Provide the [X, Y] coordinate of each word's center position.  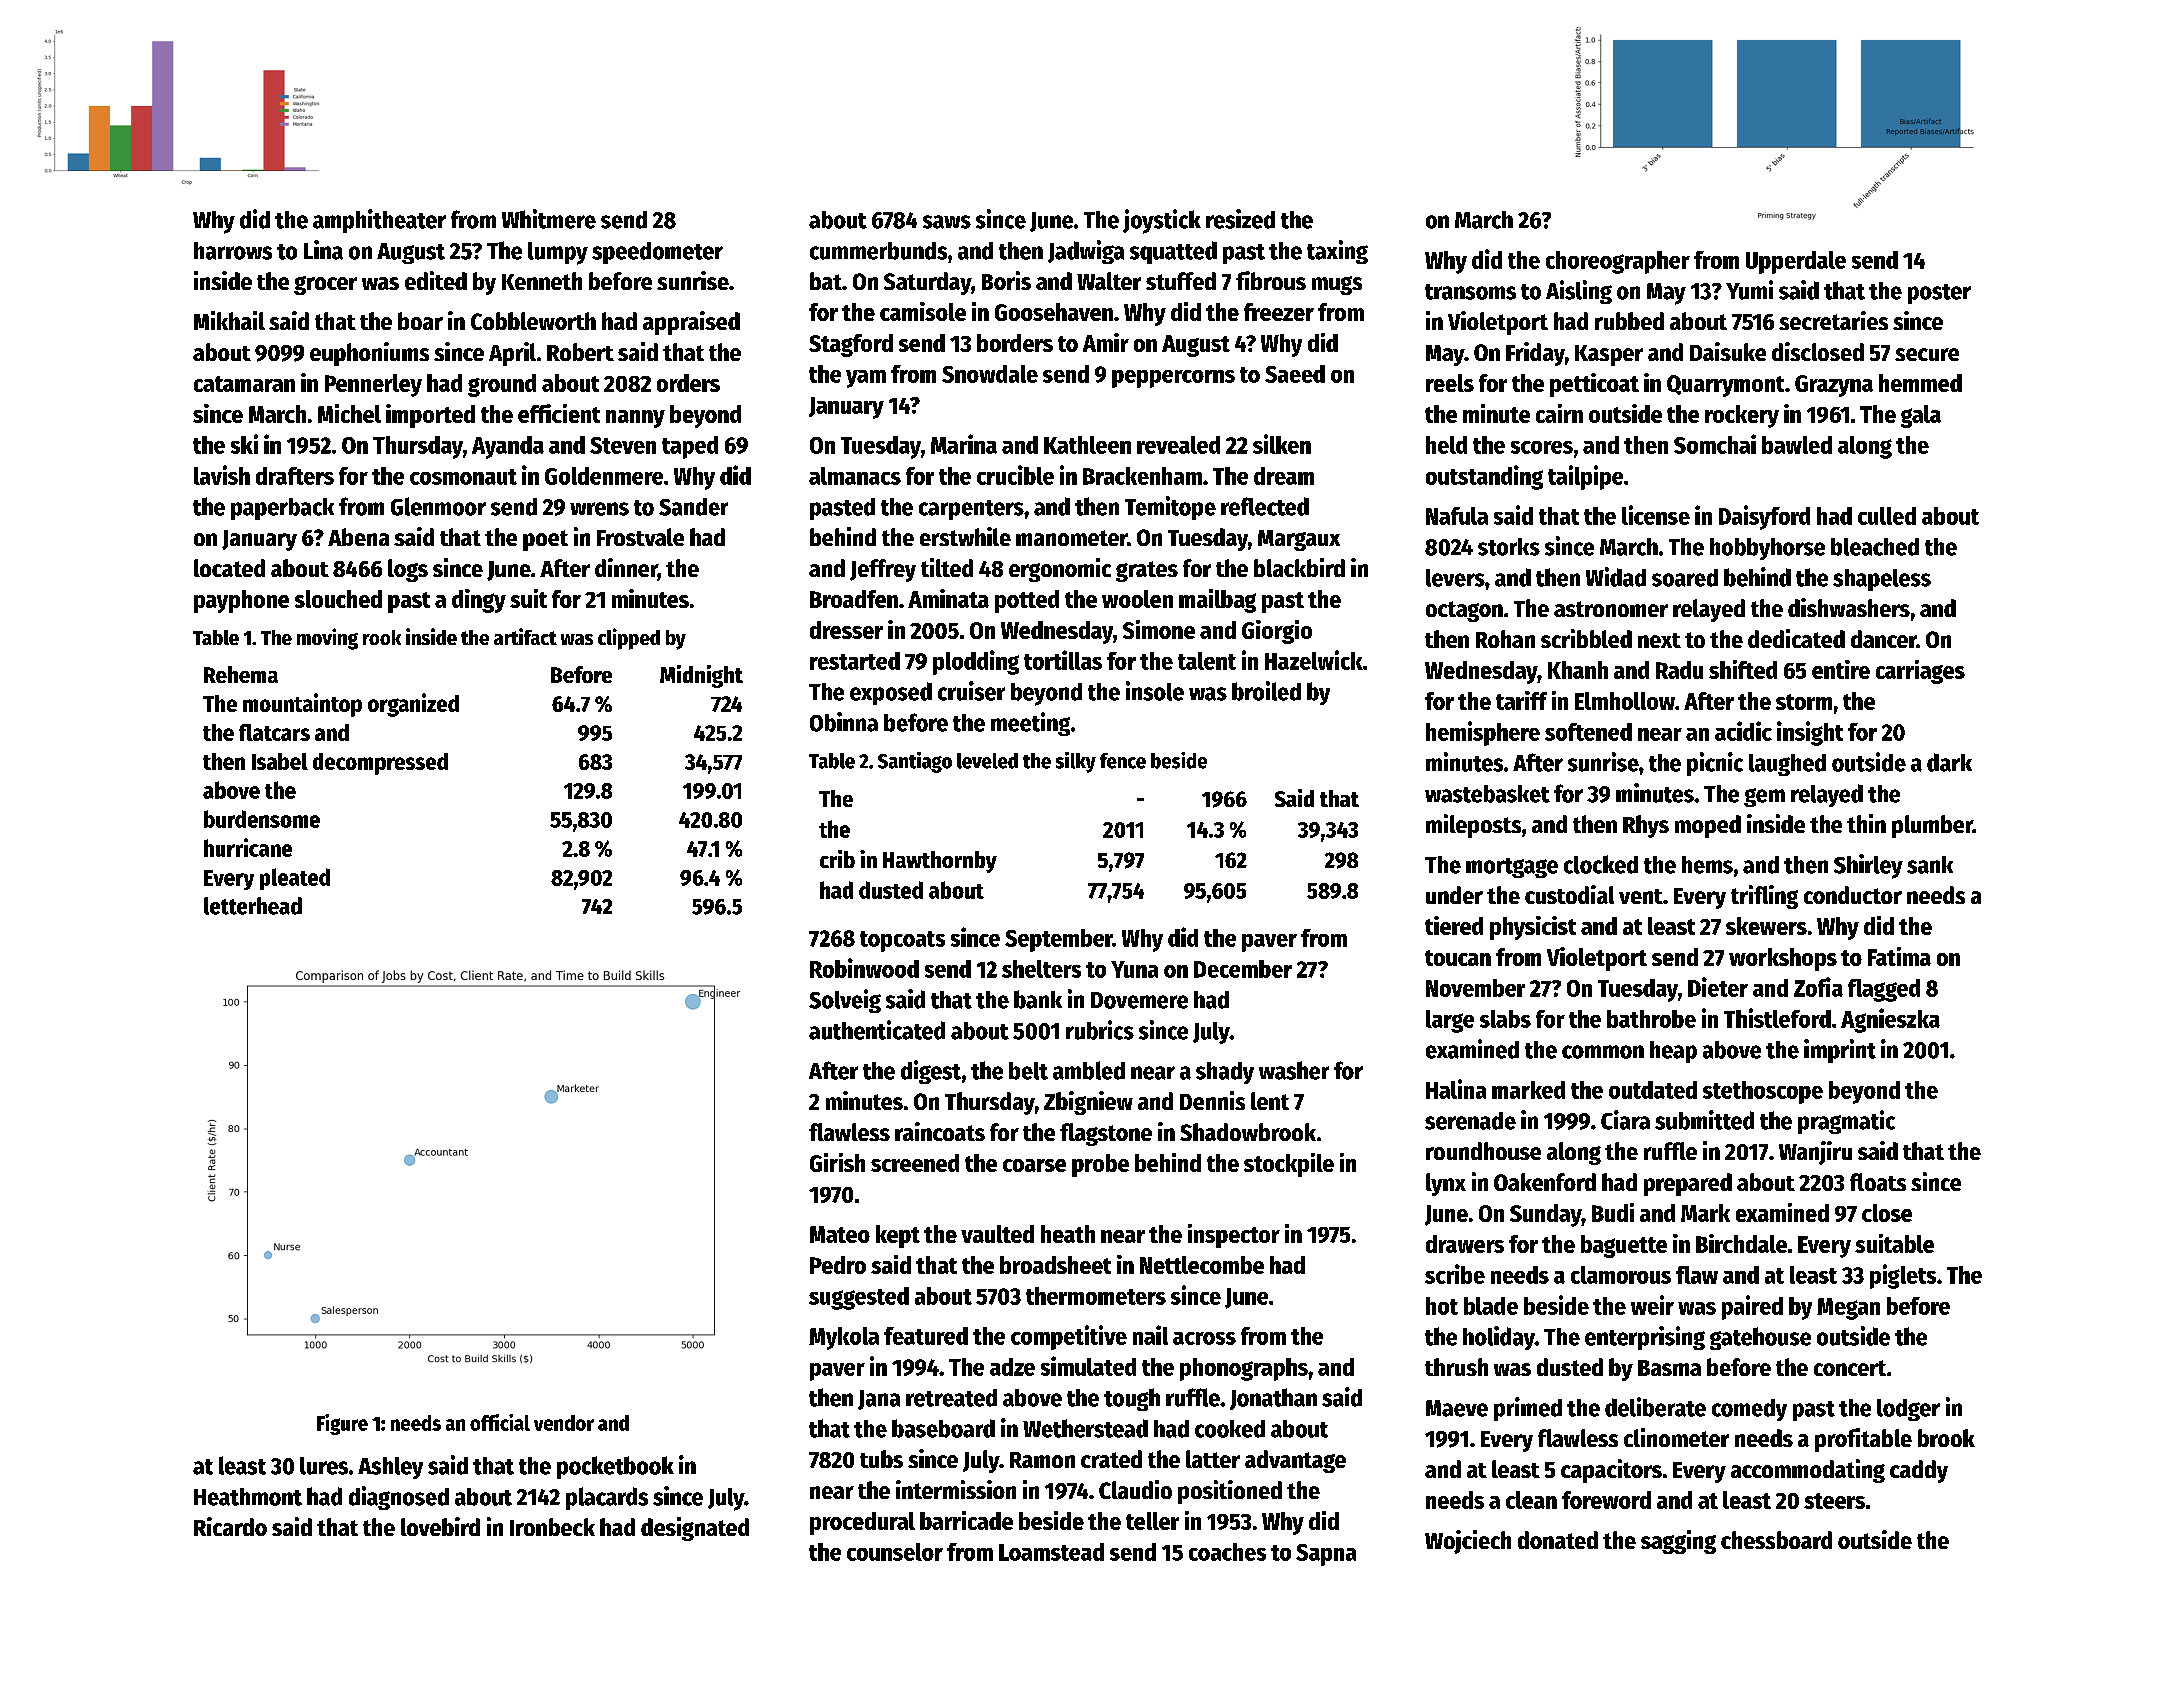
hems [1707, 865]
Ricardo [230, 1526]
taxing [1337, 252]
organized [413, 705]
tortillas [1063, 660]
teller [1152, 1521]
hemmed [1920, 383]
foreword [1606, 1500]
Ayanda [508, 447]
